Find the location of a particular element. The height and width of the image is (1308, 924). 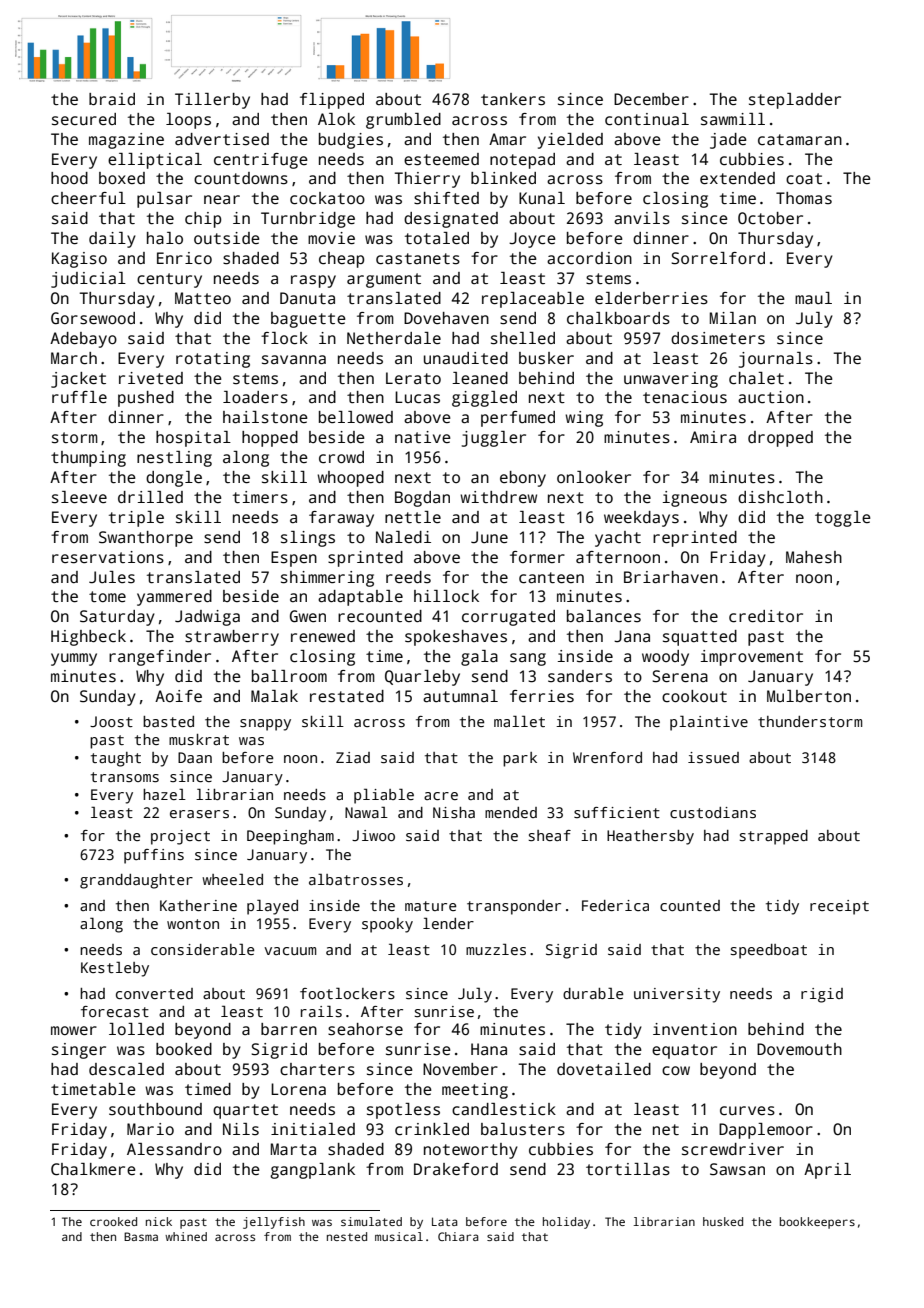

sang is located at coordinates (528, 659).
